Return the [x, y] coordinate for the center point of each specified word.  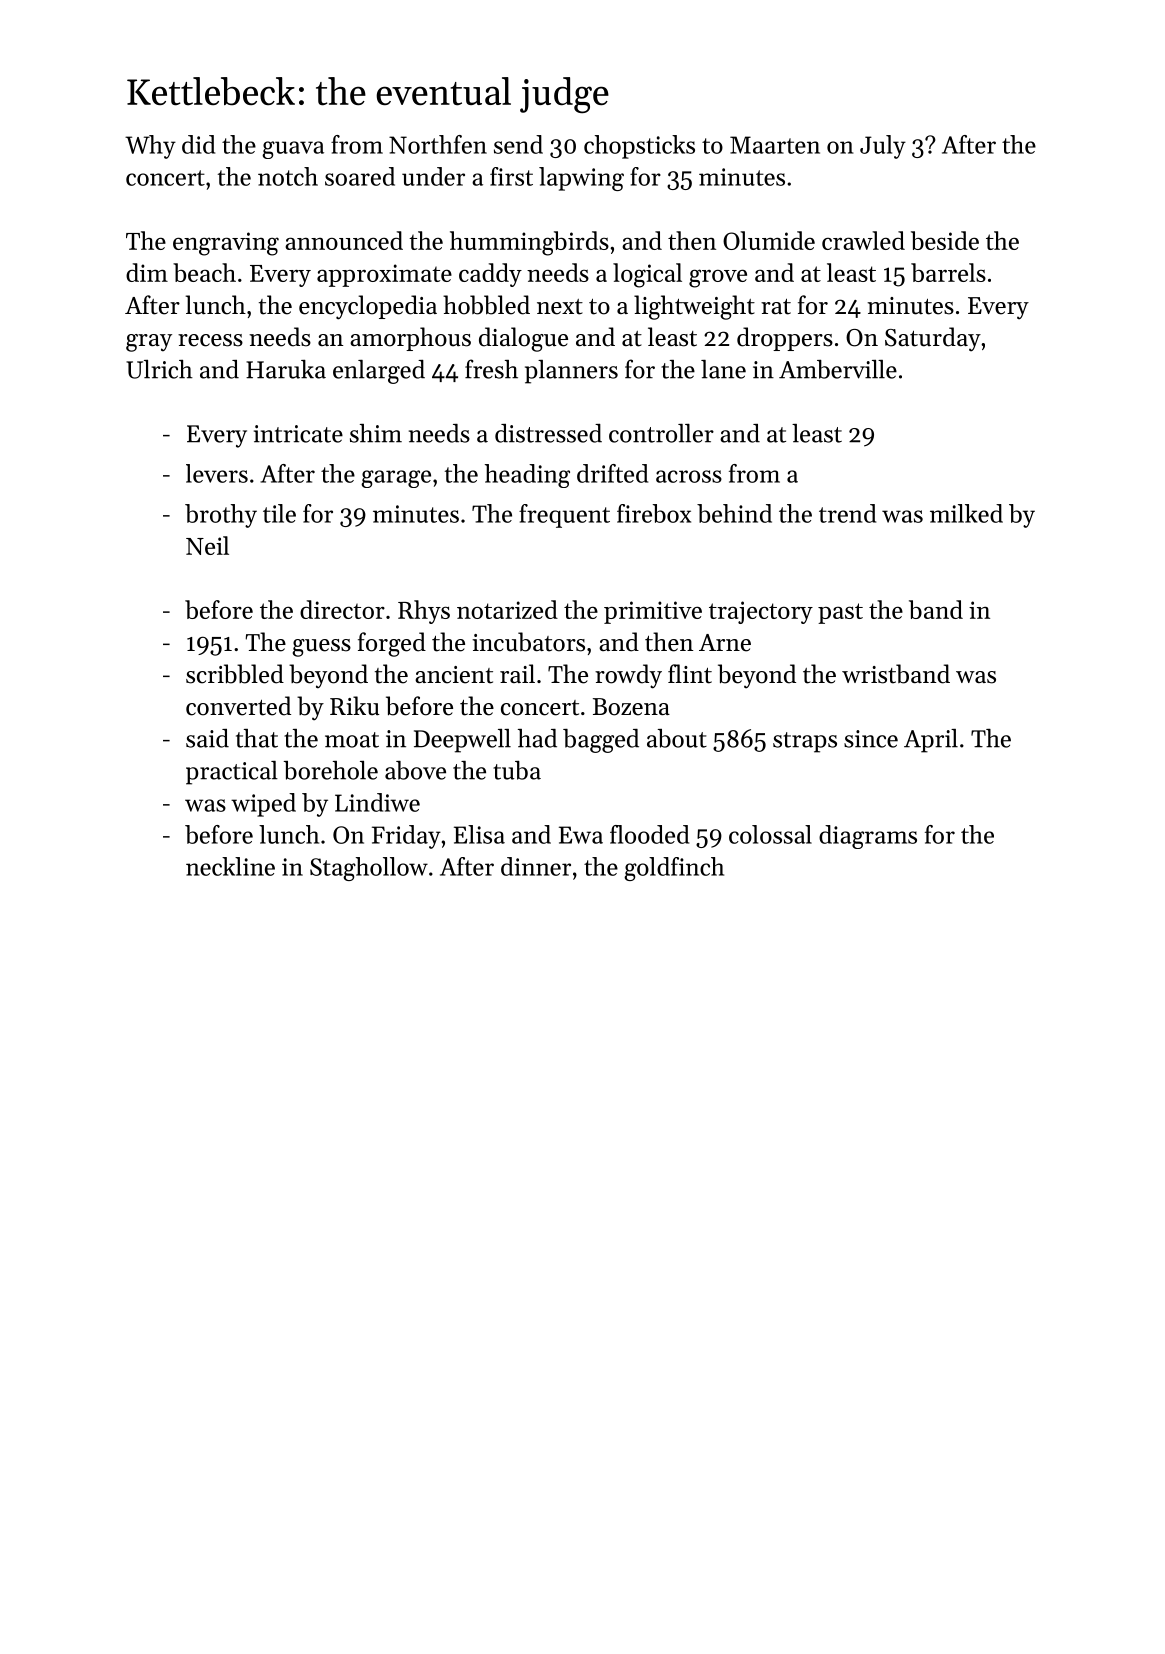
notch [288, 176]
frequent [564, 516]
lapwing [581, 179]
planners [571, 372]
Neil [207, 545]
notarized [507, 609]
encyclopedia [368, 307]
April [931, 741]
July [883, 147]
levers [217, 473]
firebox [654, 513]
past [840, 613]
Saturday [933, 339]
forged [392, 644]
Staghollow [369, 869]
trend [847, 513]
